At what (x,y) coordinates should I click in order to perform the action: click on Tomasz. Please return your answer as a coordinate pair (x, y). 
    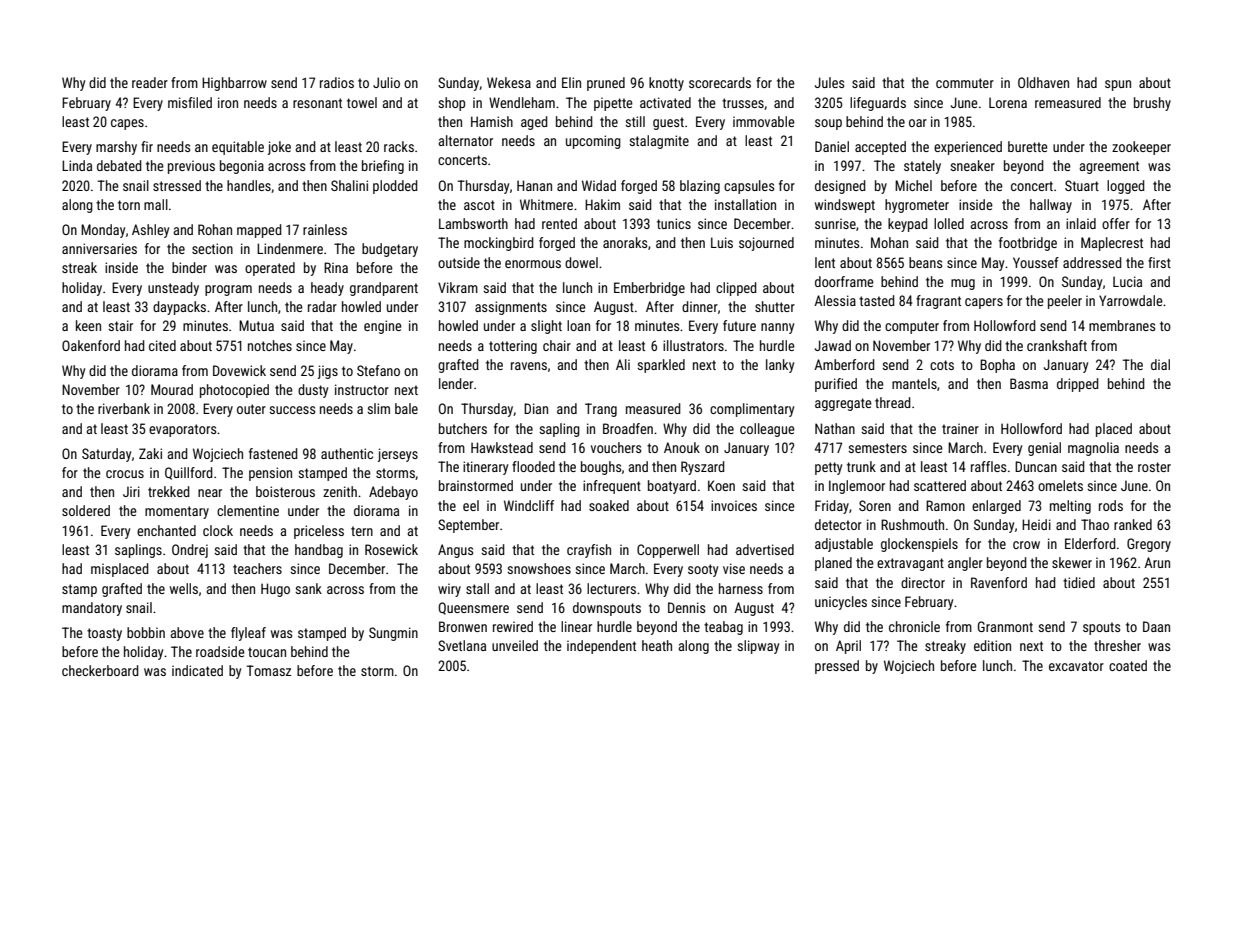
    Looking at the image, I should click on (269, 670).
